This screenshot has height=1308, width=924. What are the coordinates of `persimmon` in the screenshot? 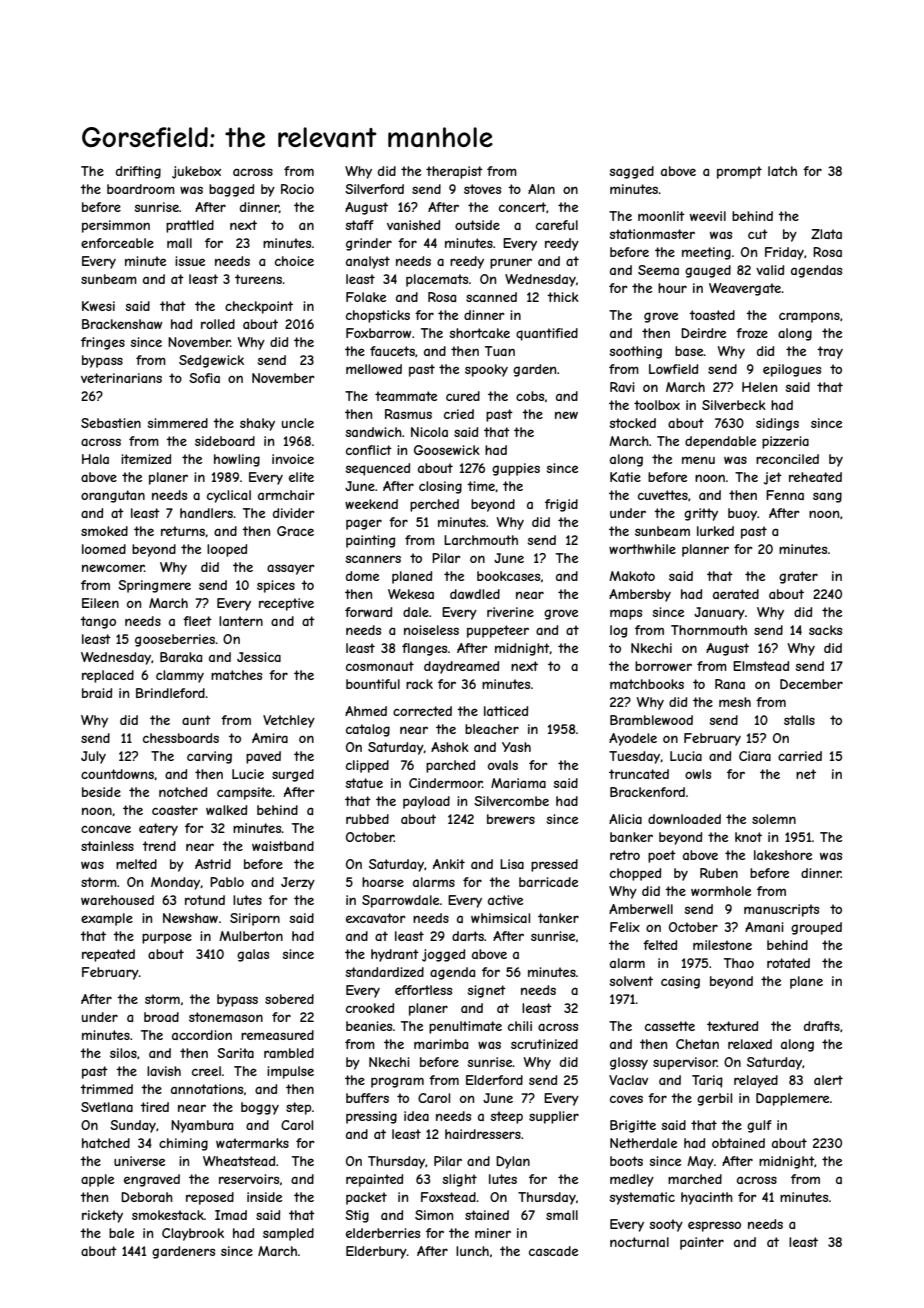 It's located at (116, 226).
